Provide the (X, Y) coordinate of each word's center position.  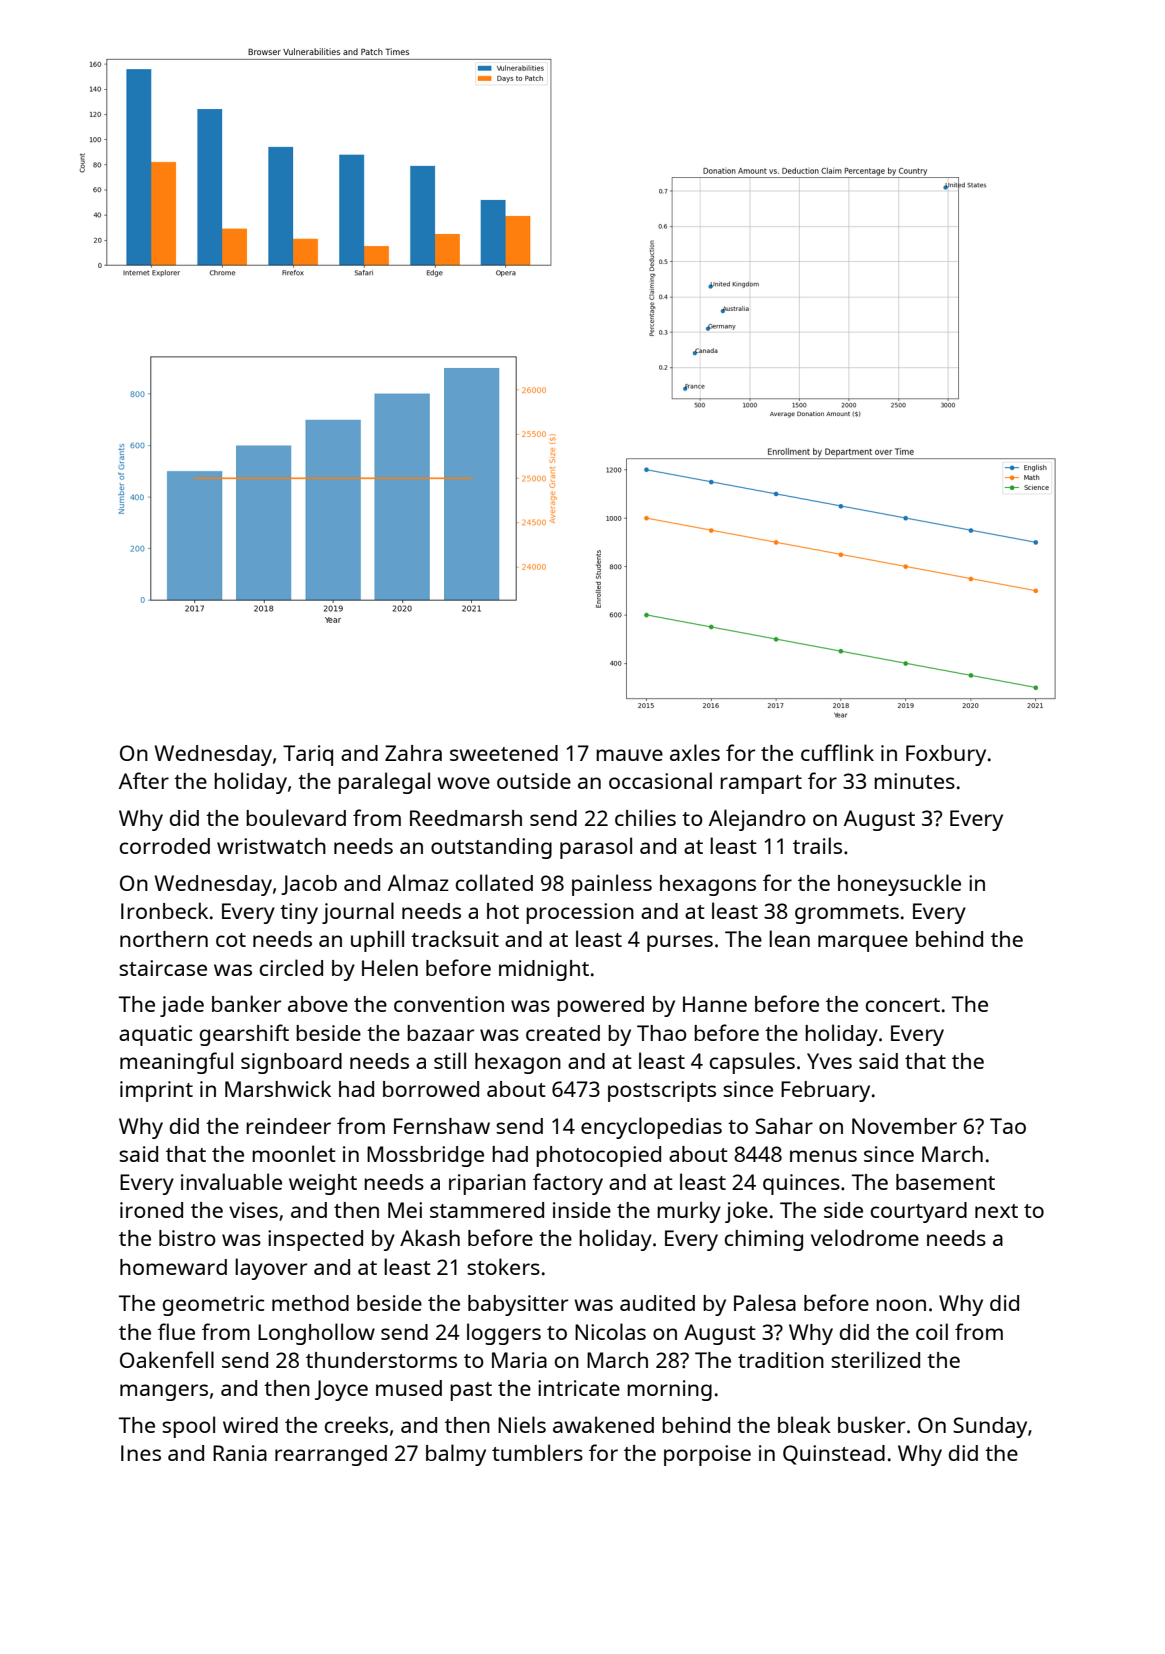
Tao (1008, 1126)
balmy (456, 1455)
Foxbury (946, 755)
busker (871, 1424)
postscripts (662, 1091)
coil (932, 1331)
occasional (660, 780)
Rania (240, 1453)
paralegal (384, 783)
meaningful (176, 1063)
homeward (173, 1267)
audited (657, 1303)
